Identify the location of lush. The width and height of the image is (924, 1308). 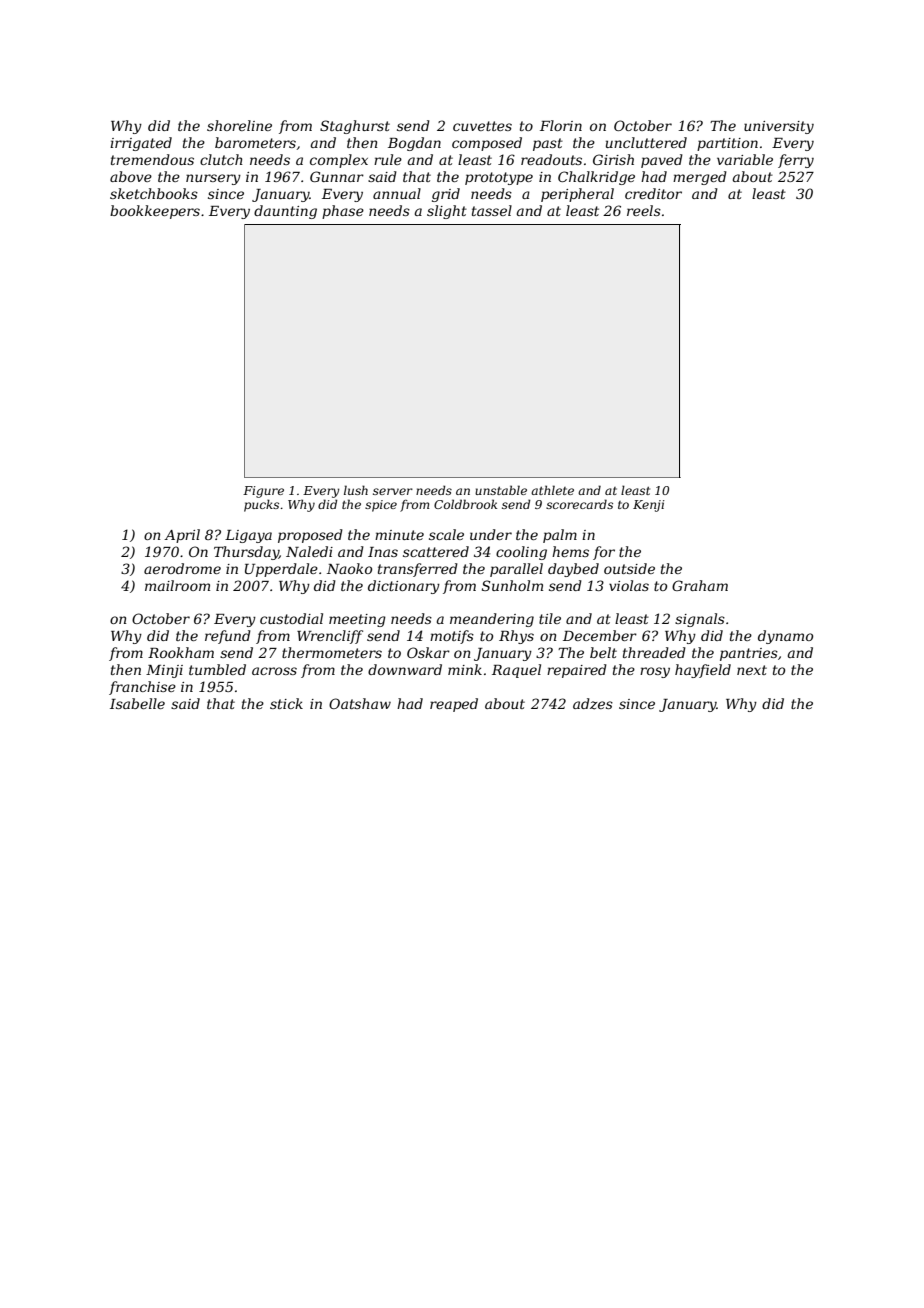
(356, 490).
